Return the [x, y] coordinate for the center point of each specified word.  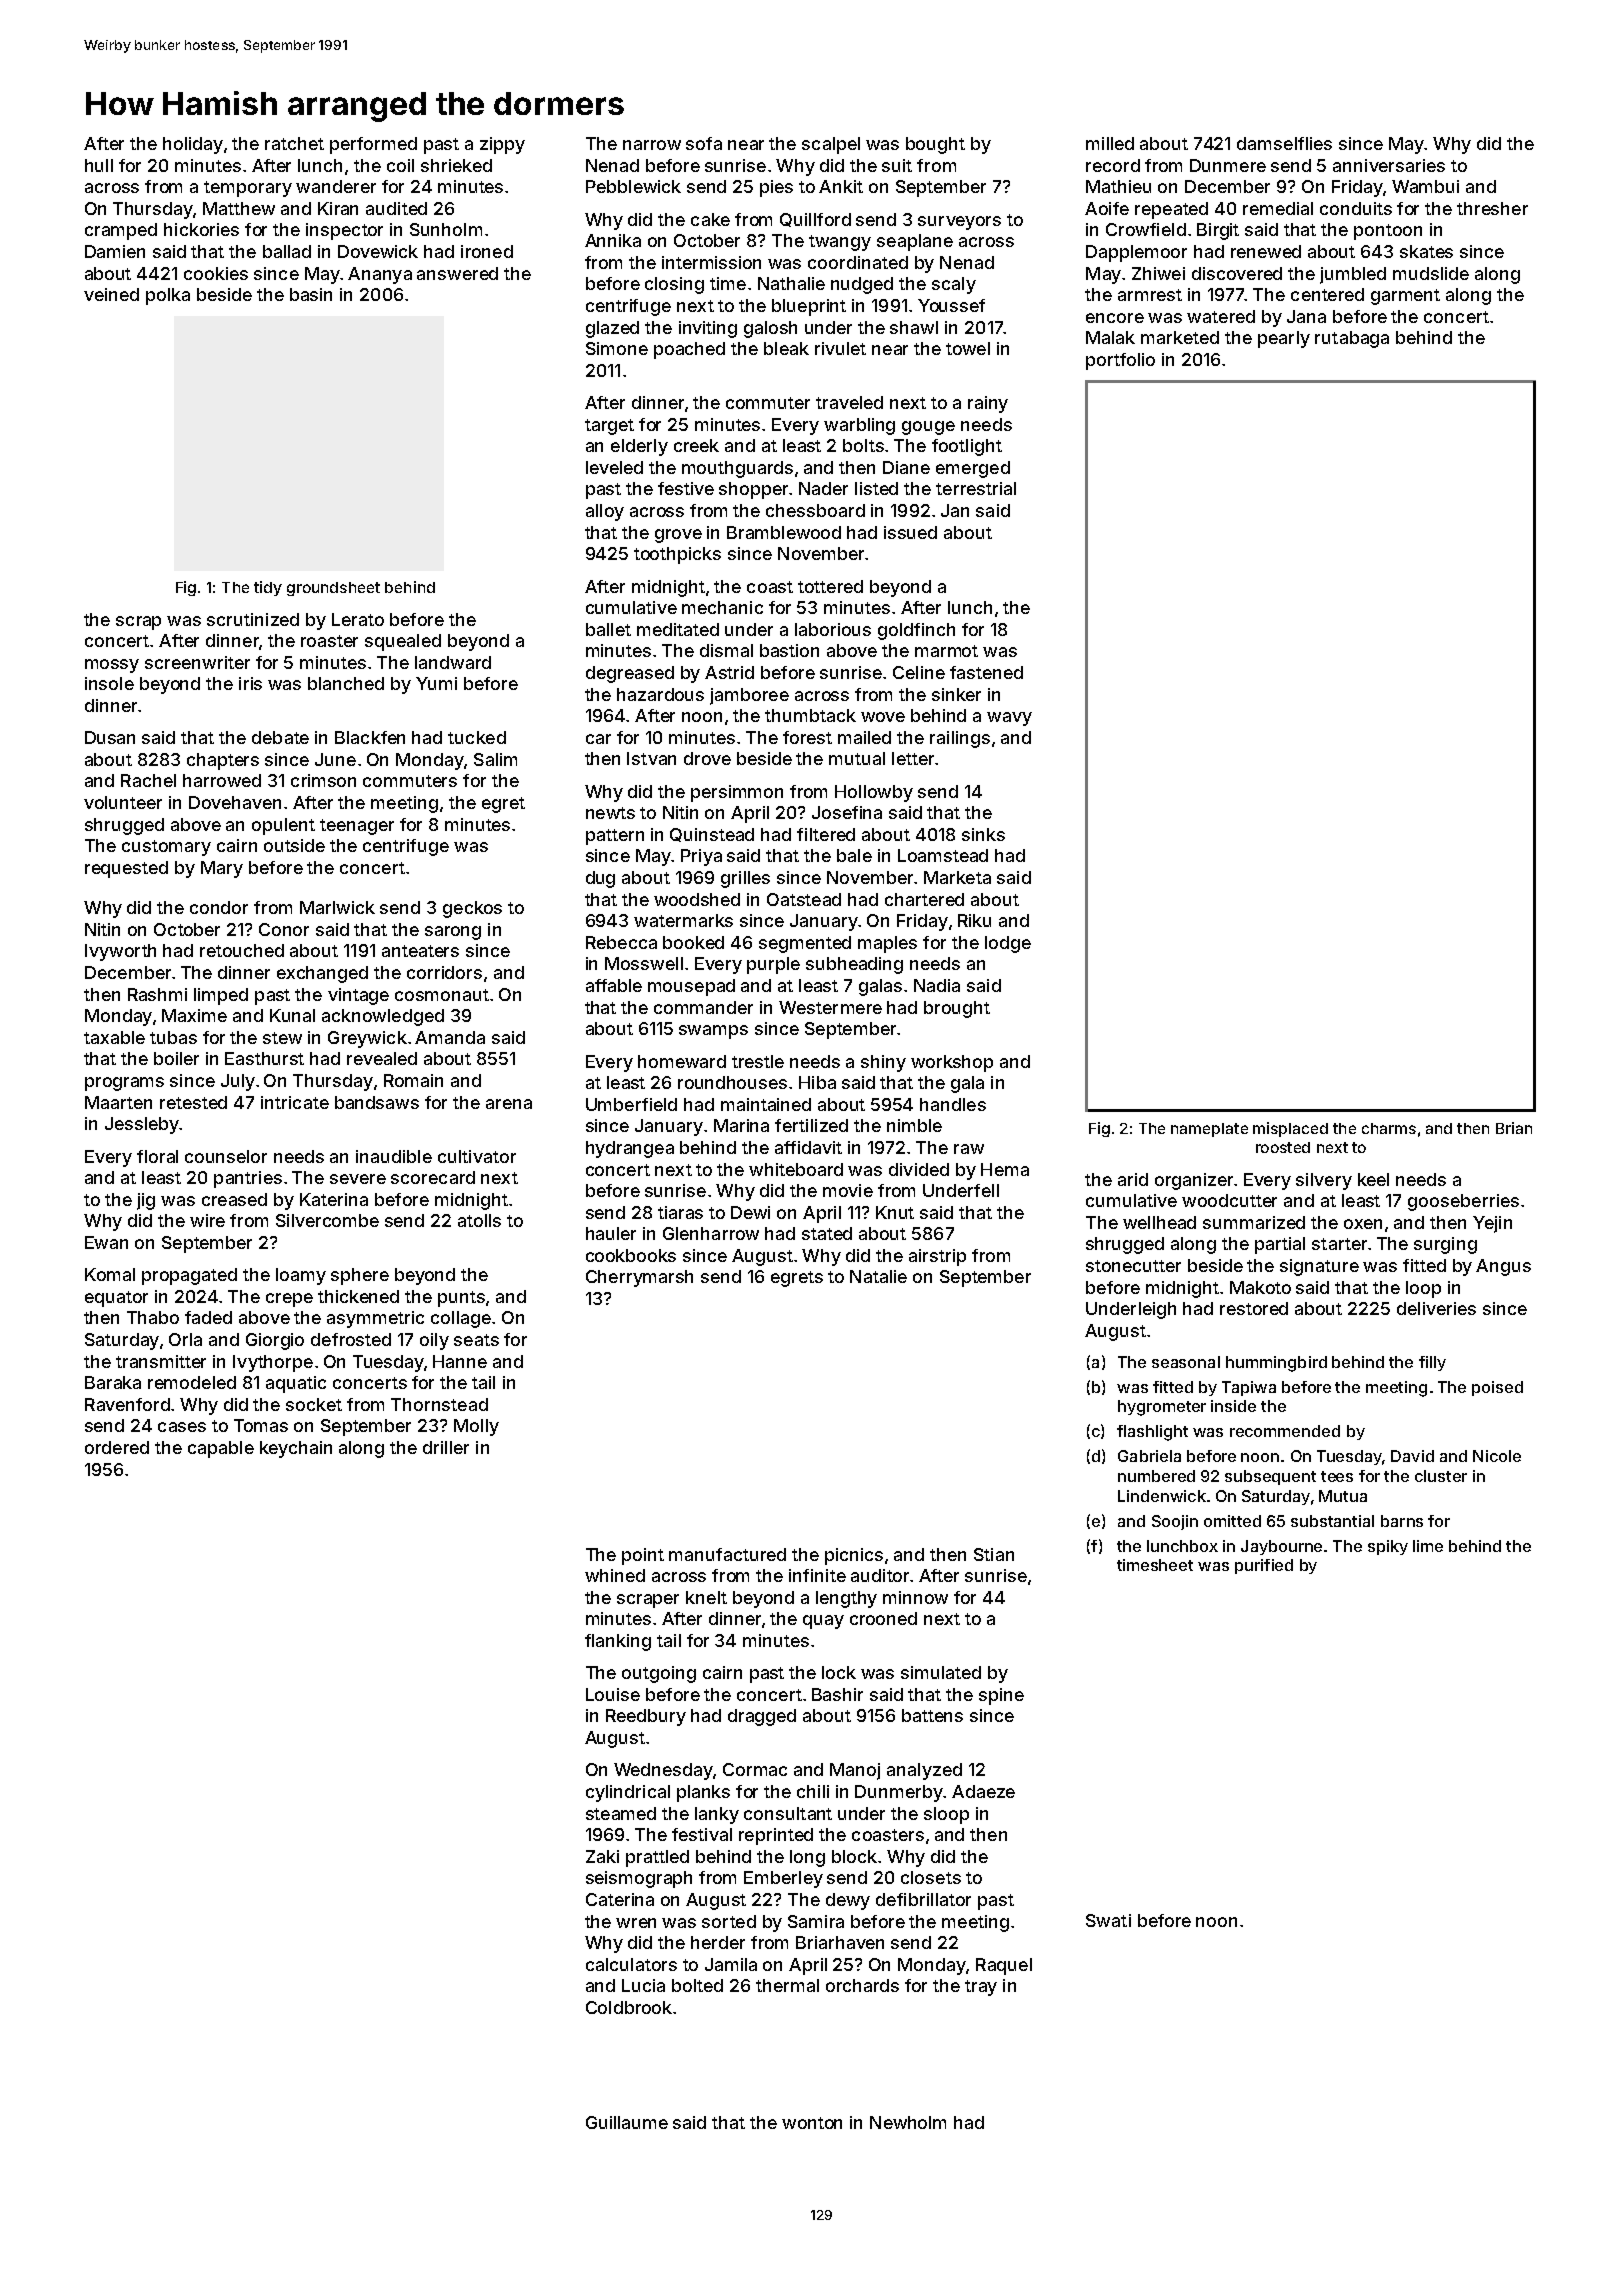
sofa [704, 143]
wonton [812, 2123]
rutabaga [1352, 339]
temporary [248, 189]
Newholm [908, 2122]
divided [919, 1169]
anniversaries [1389, 165]
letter [913, 758]
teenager [357, 827]
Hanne [460, 1361]
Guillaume [627, 2122]
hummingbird [1276, 1364]
